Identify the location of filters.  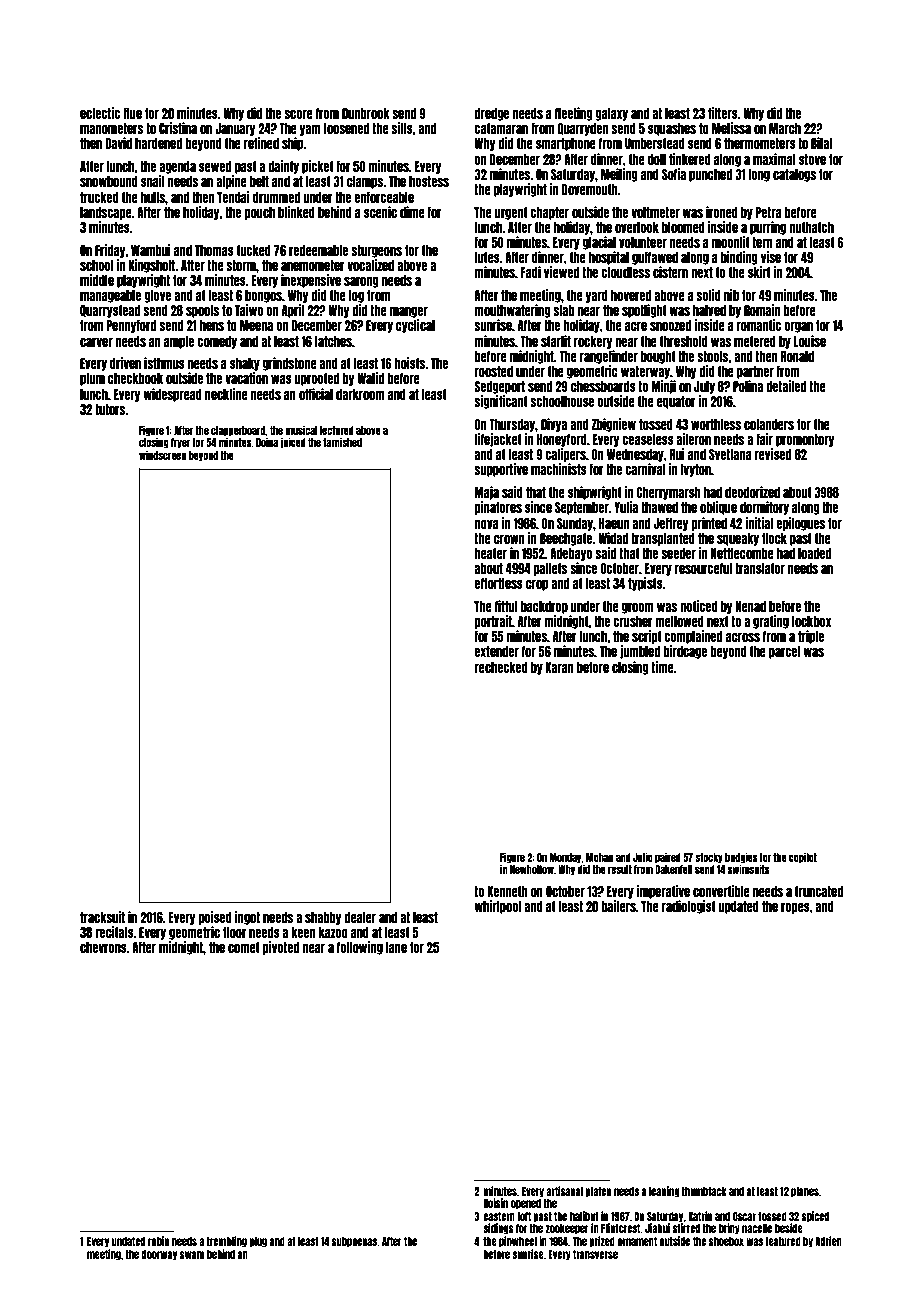
(723, 113).
